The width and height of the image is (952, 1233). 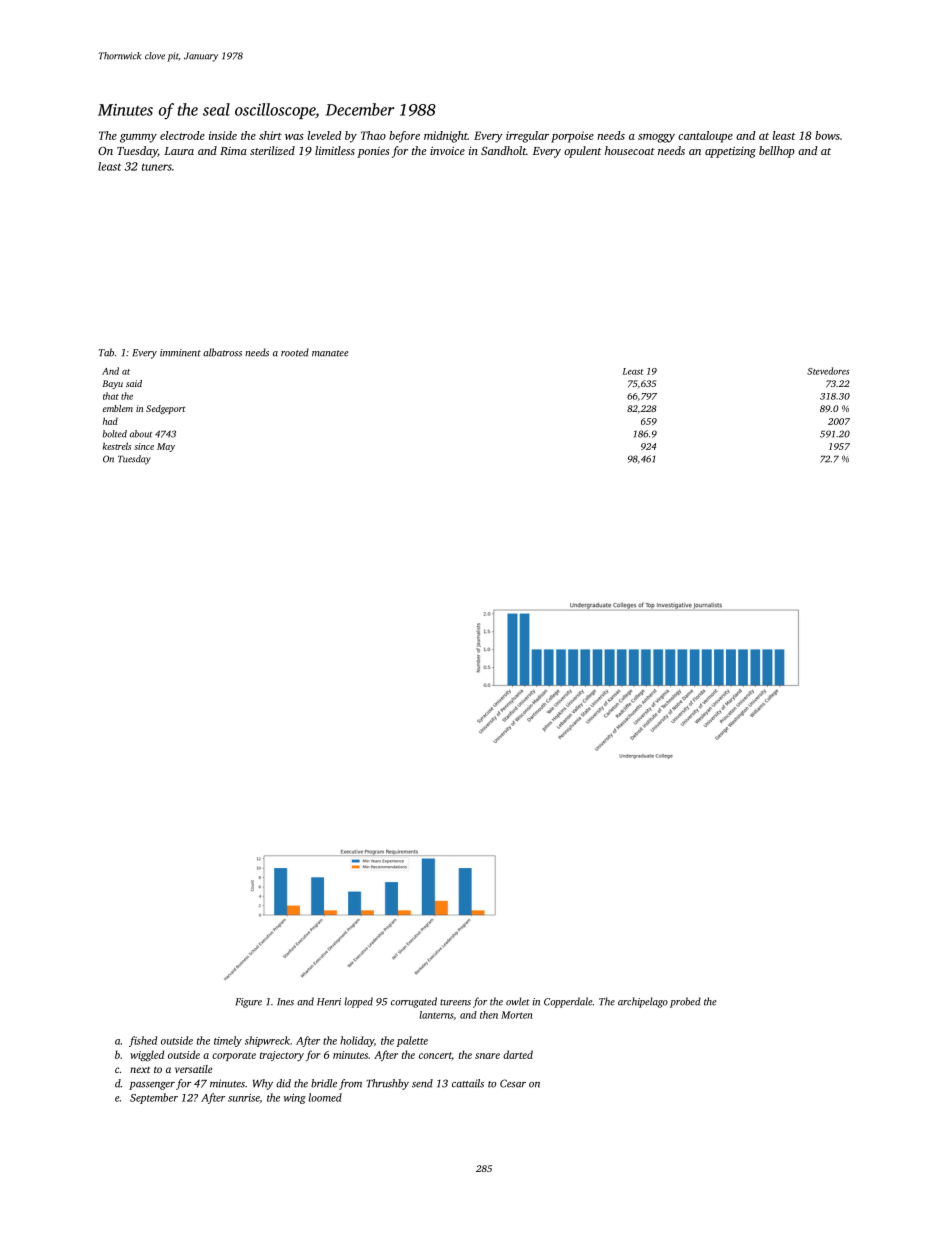 What do you see at coordinates (777, 152) in the image?
I see `bellhop` at bounding box center [777, 152].
